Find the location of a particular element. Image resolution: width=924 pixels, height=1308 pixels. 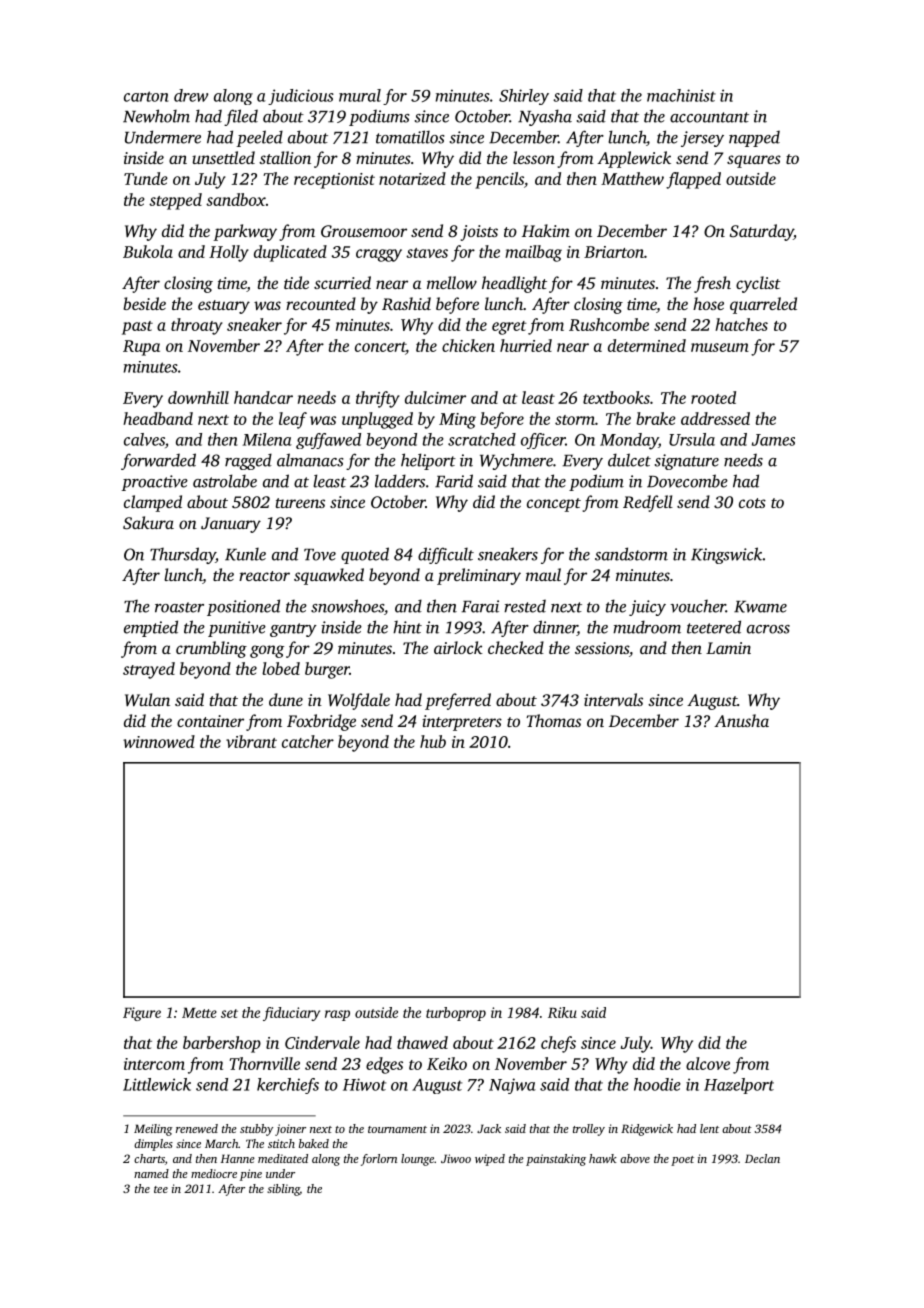

machinist is located at coordinates (681, 95).
